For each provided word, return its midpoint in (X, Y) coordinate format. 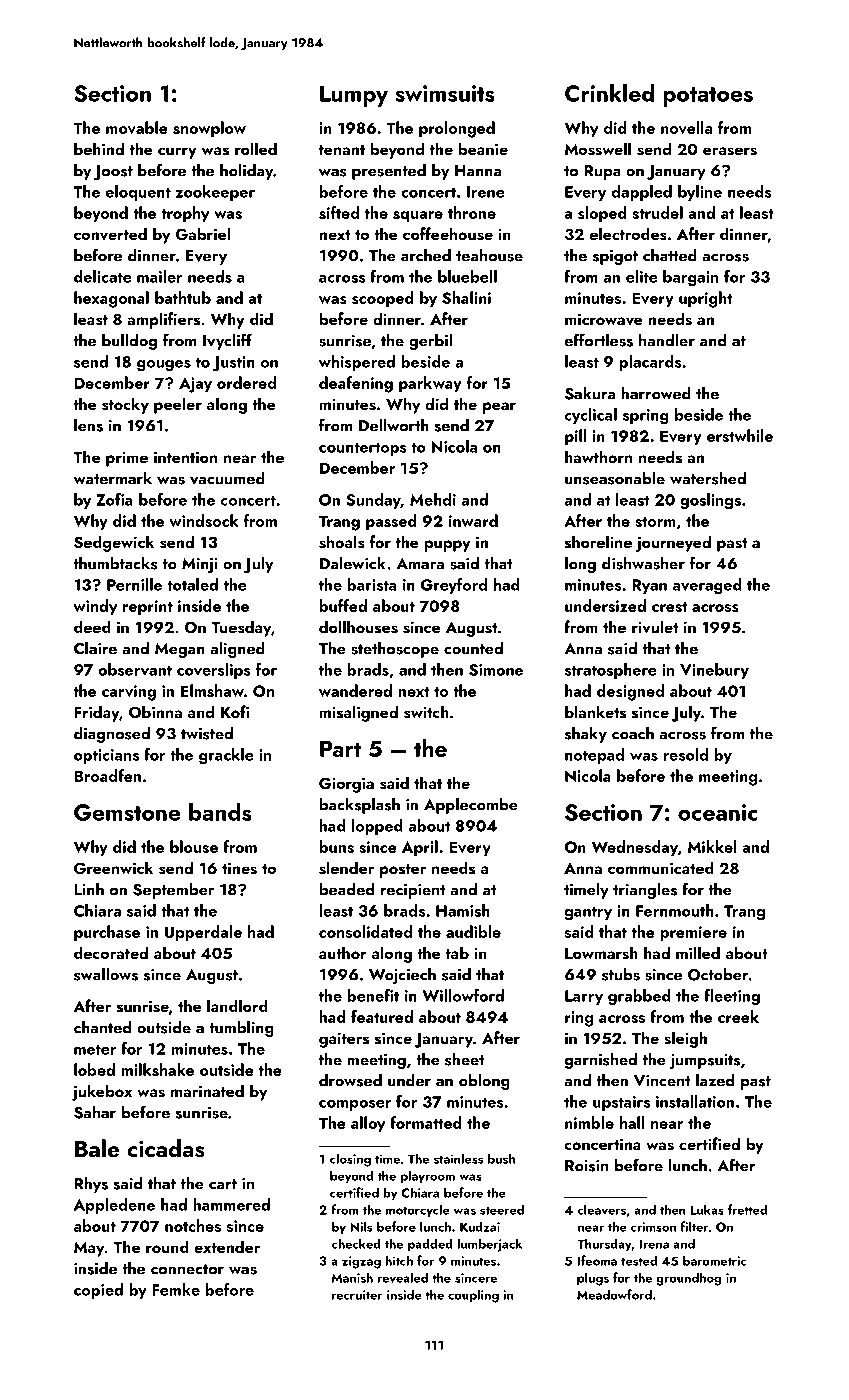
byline (700, 193)
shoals (342, 542)
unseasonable (615, 478)
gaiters (344, 1040)
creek (738, 1016)
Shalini (466, 297)
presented (389, 172)
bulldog (129, 342)
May (89, 1249)
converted (110, 233)
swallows (106, 974)
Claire (95, 648)
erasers (730, 151)
